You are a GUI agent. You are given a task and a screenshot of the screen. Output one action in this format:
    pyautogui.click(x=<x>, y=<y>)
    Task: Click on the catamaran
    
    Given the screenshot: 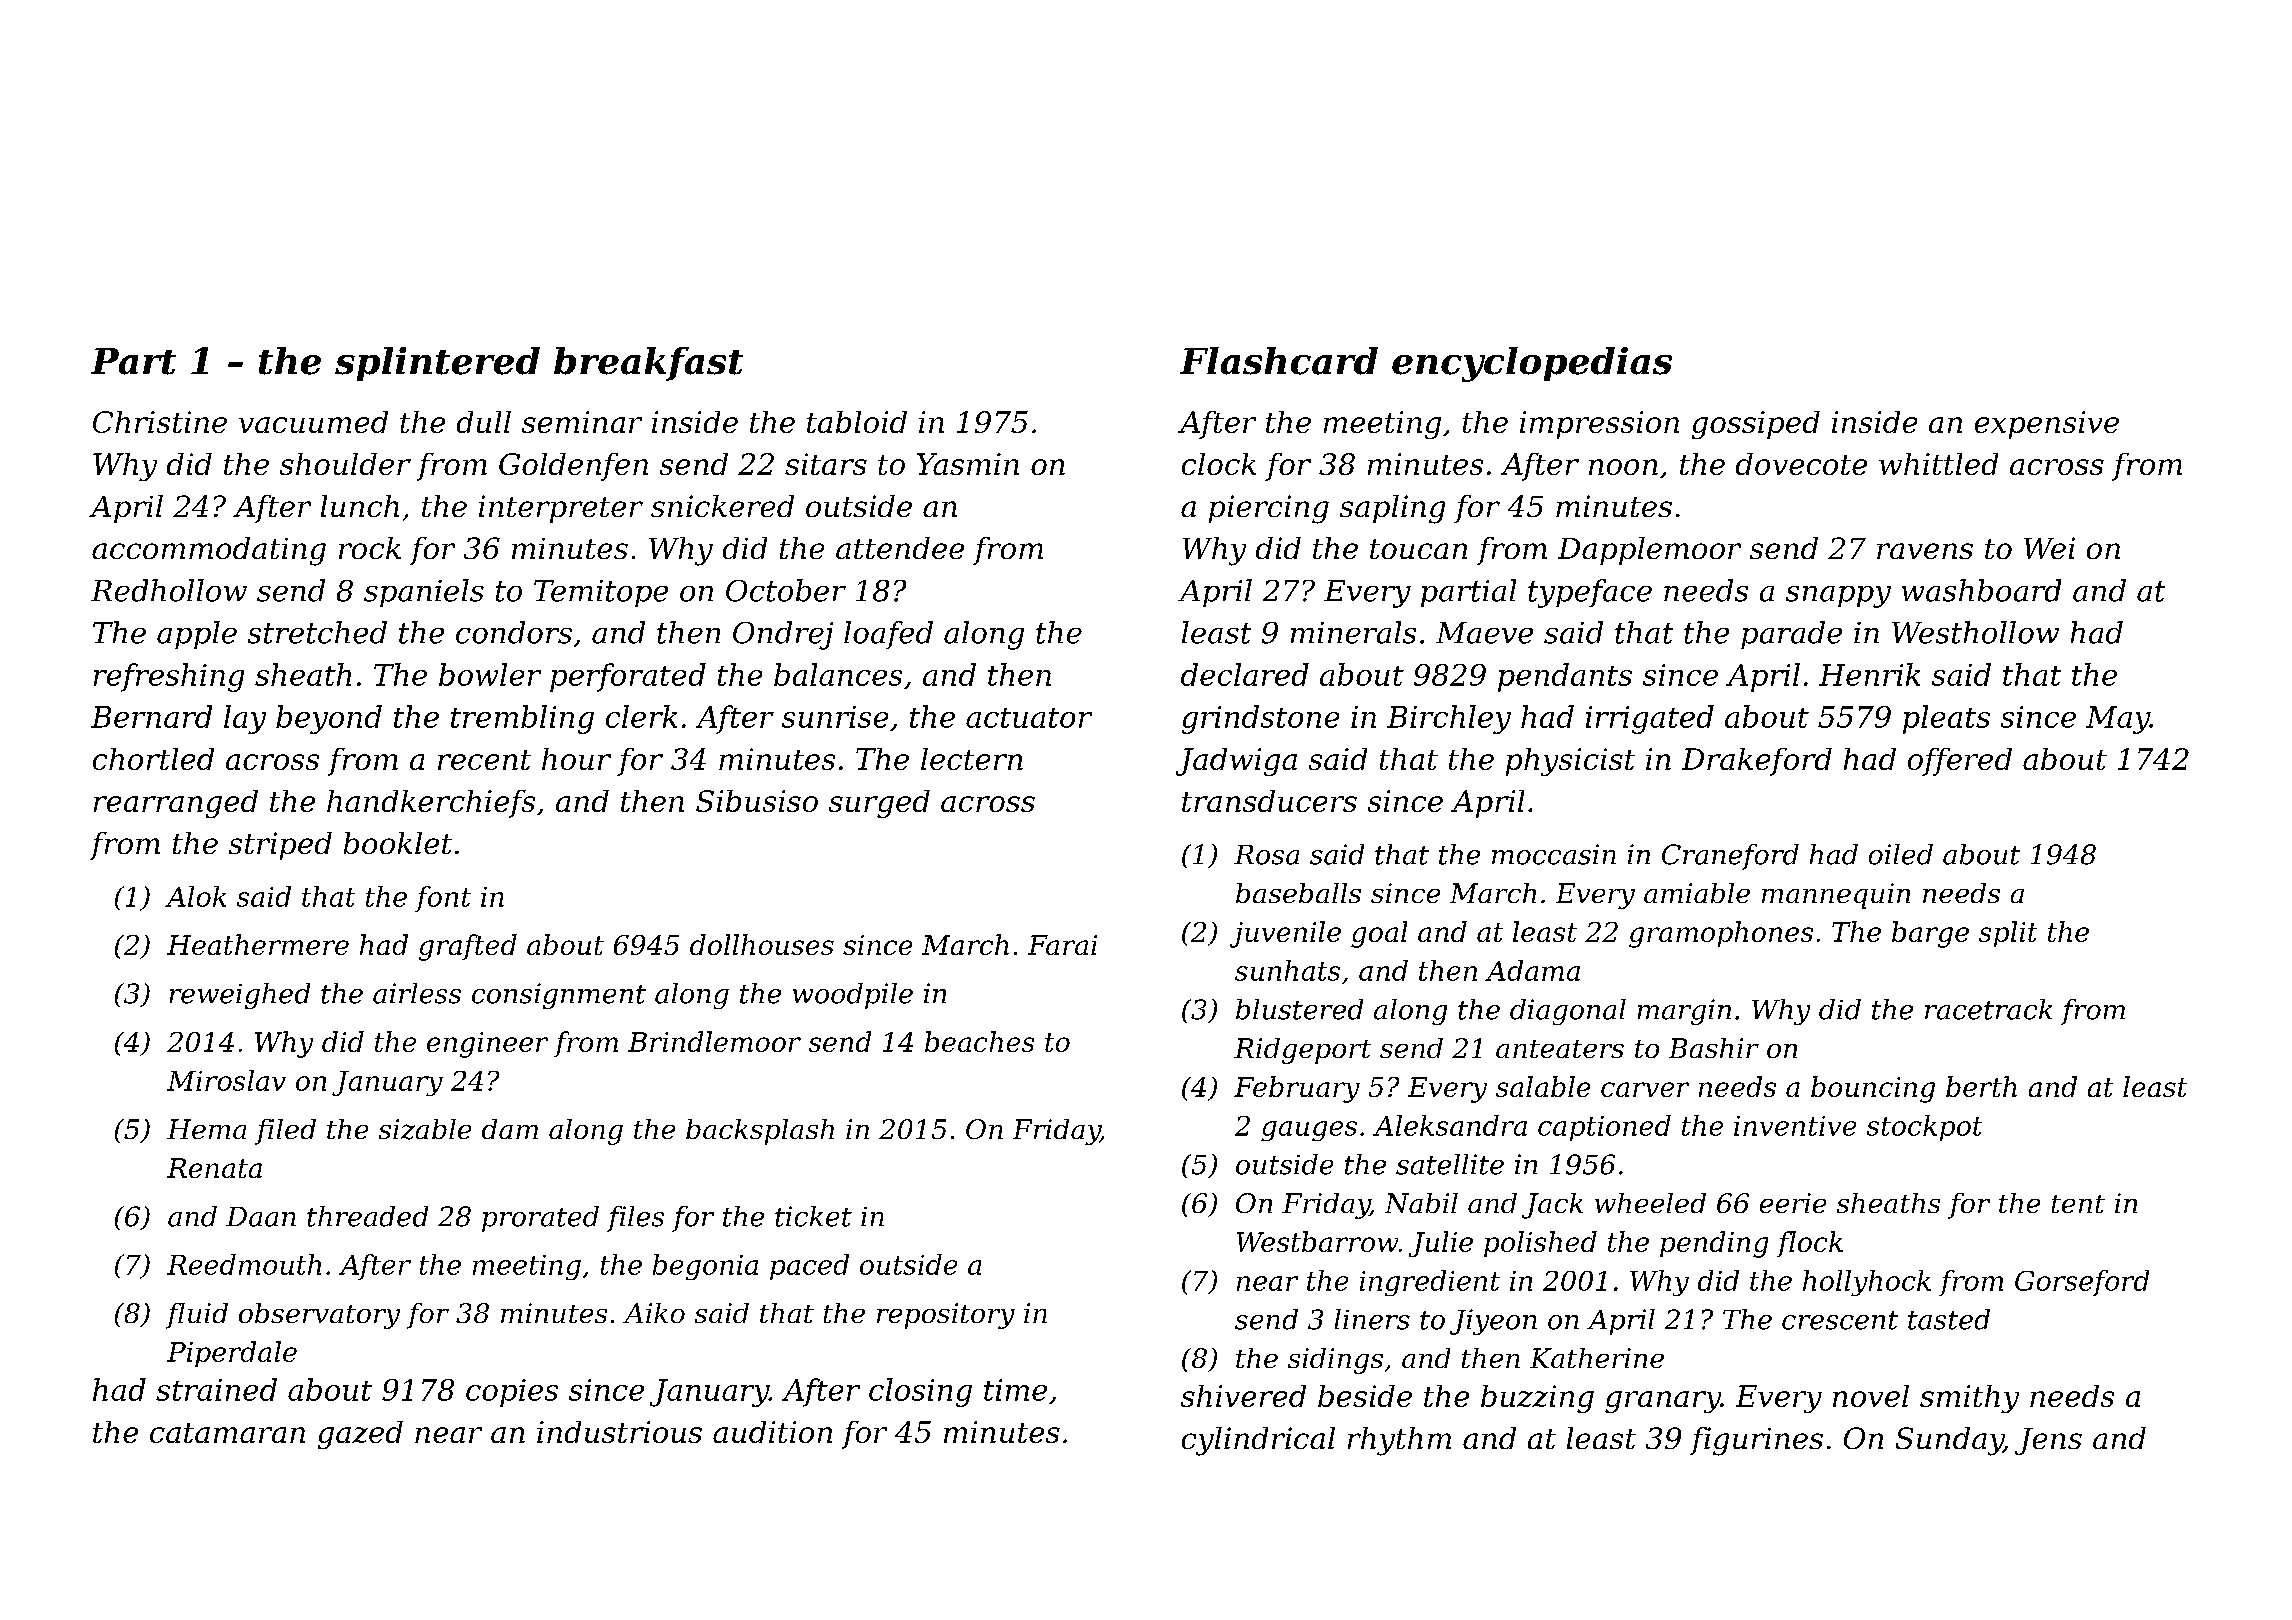 What is the action you would take?
    pyautogui.click(x=227, y=1433)
